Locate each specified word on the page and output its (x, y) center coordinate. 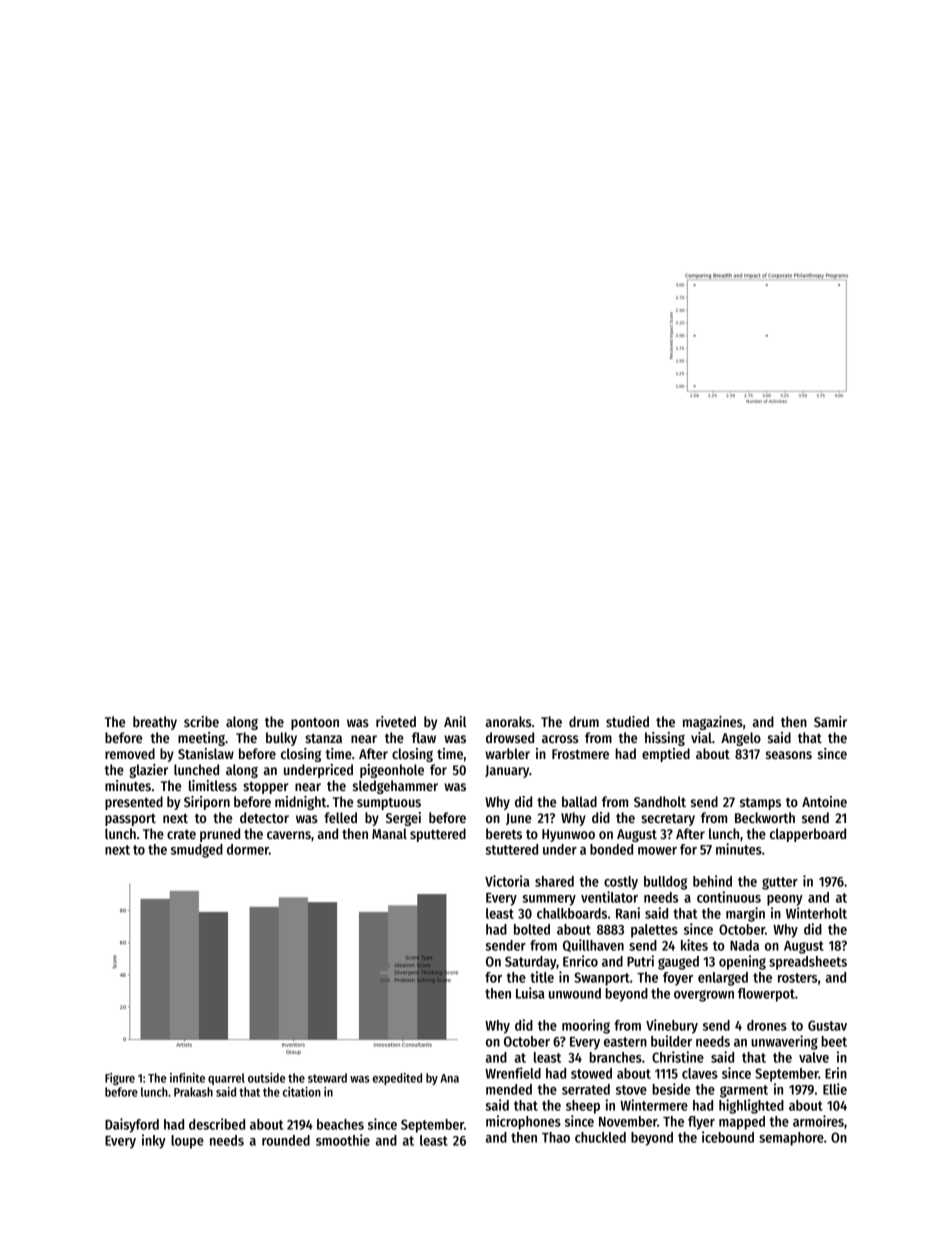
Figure (120, 1079)
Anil (455, 721)
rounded (286, 1140)
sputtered (438, 835)
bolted (532, 929)
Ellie (835, 1089)
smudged (197, 851)
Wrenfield (513, 1073)
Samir (830, 721)
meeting (201, 739)
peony (785, 900)
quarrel (226, 1079)
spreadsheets (808, 963)
